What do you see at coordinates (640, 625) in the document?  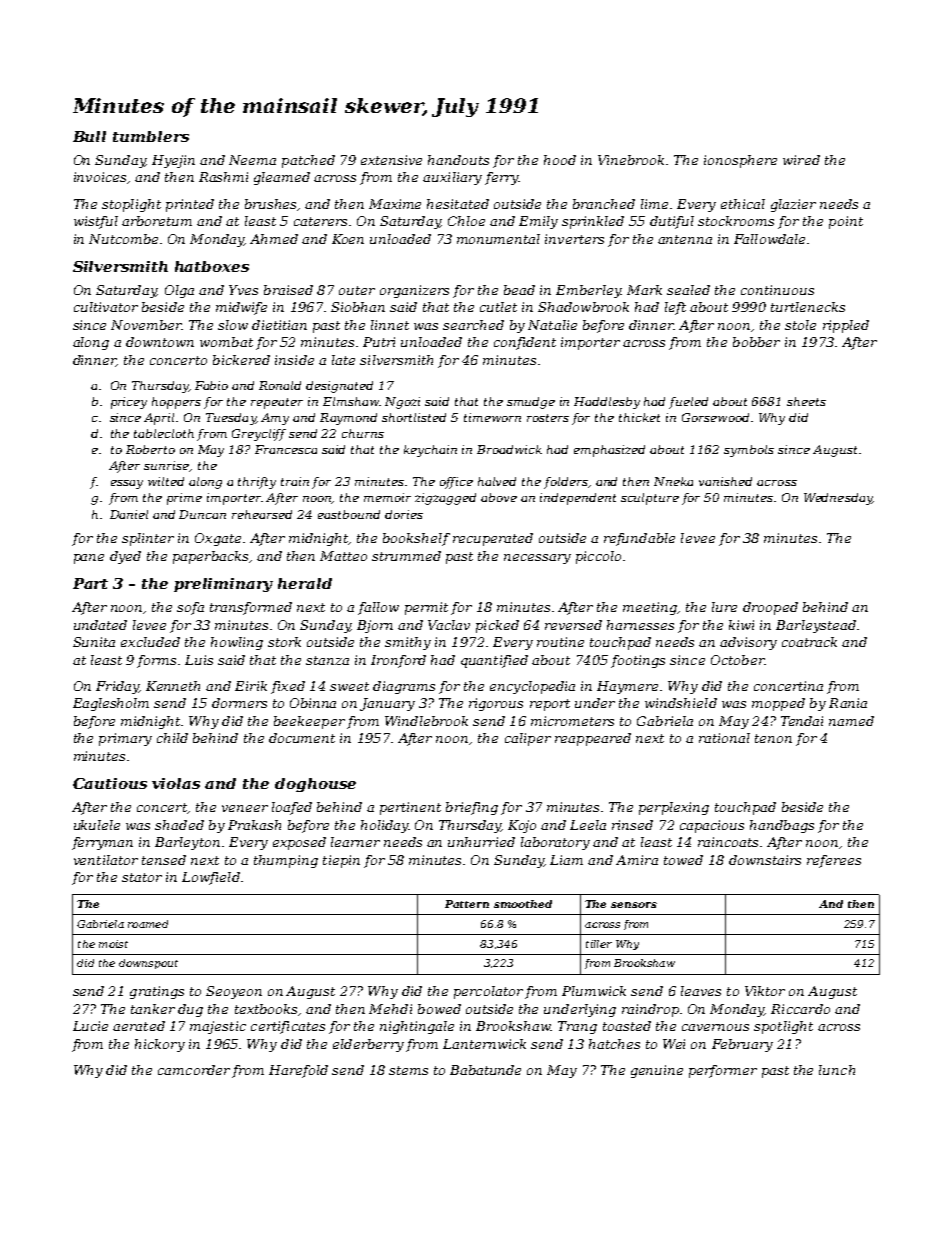 I see `harnesses` at bounding box center [640, 625].
